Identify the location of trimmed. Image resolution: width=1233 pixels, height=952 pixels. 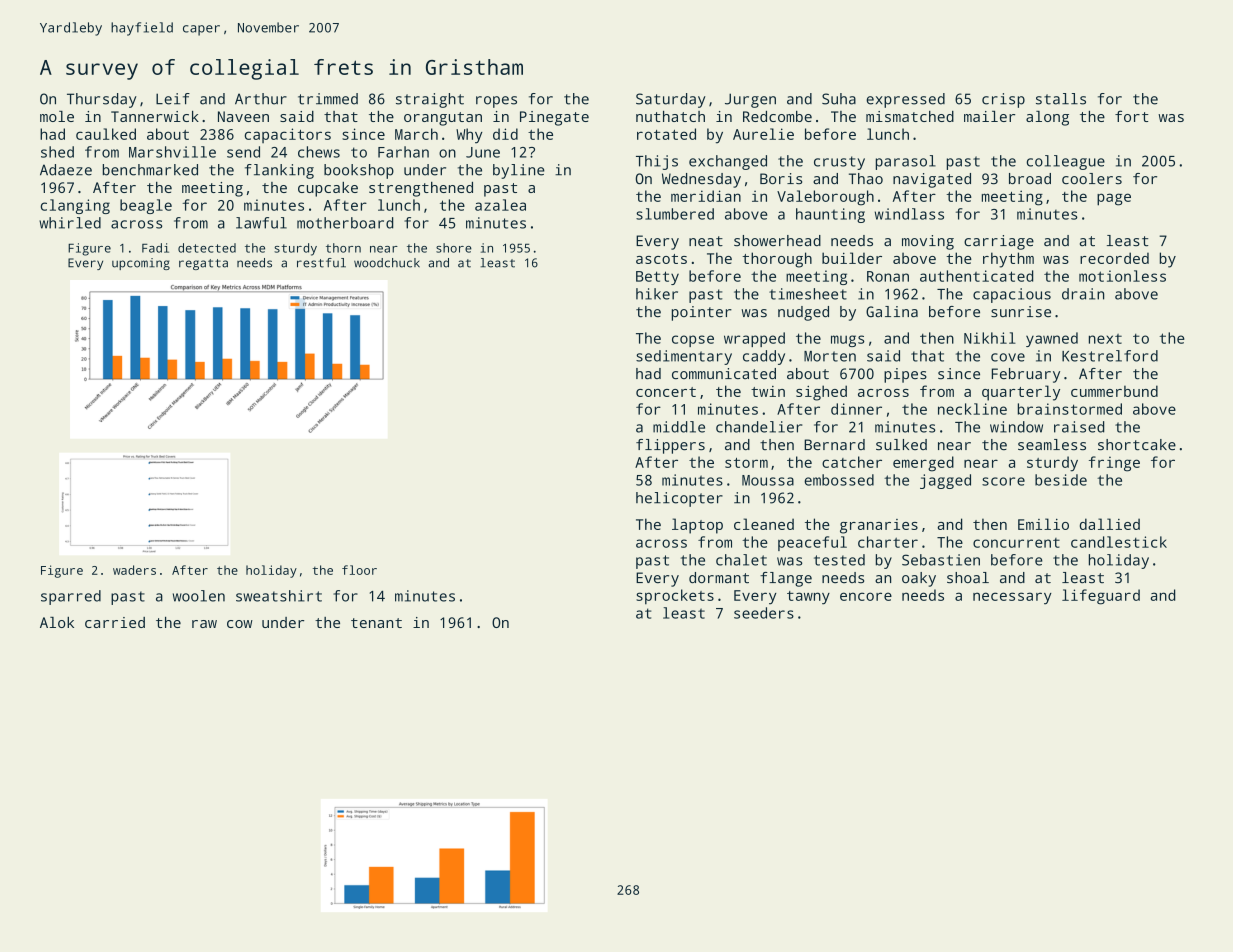
(328, 99).
